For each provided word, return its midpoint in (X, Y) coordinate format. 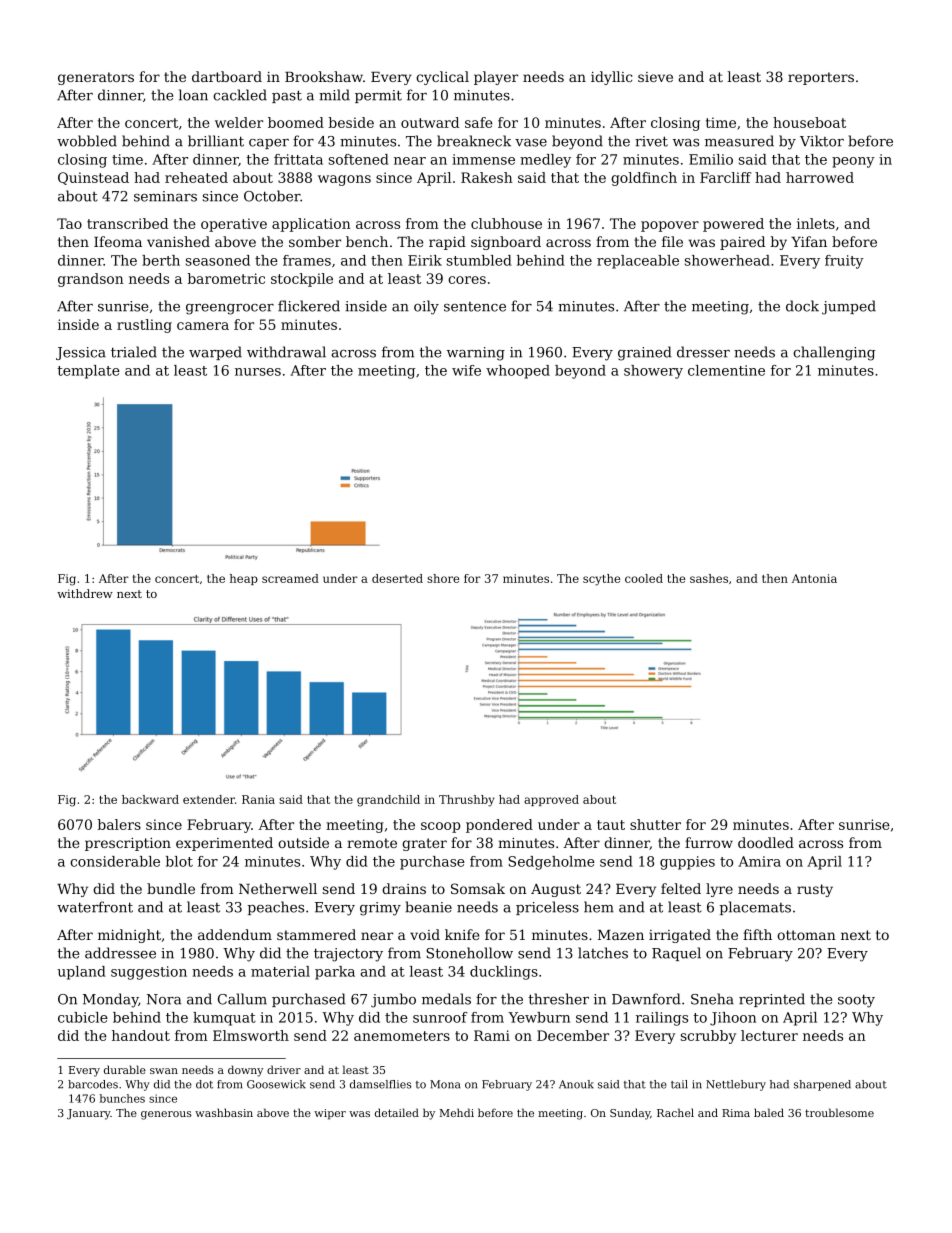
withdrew (85, 593)
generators (96, 78)
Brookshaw (324, 76)
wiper (330, 1114)
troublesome (839, 1112)
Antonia (814, 578)
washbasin (224, 1112)
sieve (655, 77)
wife (466, 370)
